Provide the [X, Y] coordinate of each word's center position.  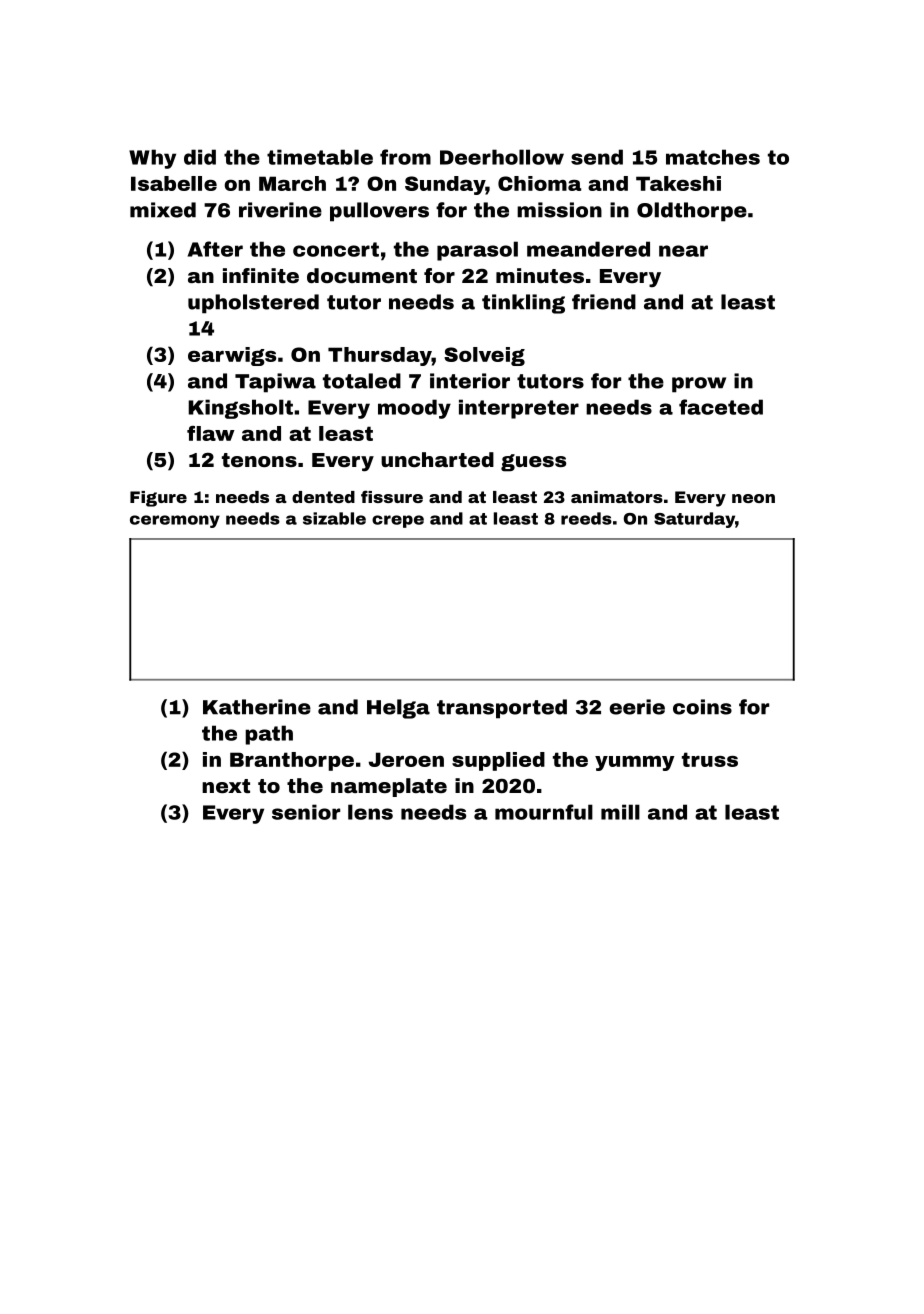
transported [502, 709]
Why [152, 159]
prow [699, 385]
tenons [259, 460]
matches [713, 157]
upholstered [253, 304]
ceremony [175, 521]
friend [604, 302]
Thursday [380, 356]
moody [414, 409]
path [269, 735]
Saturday [694, 520]
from [405, 157]
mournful [544, 812]
